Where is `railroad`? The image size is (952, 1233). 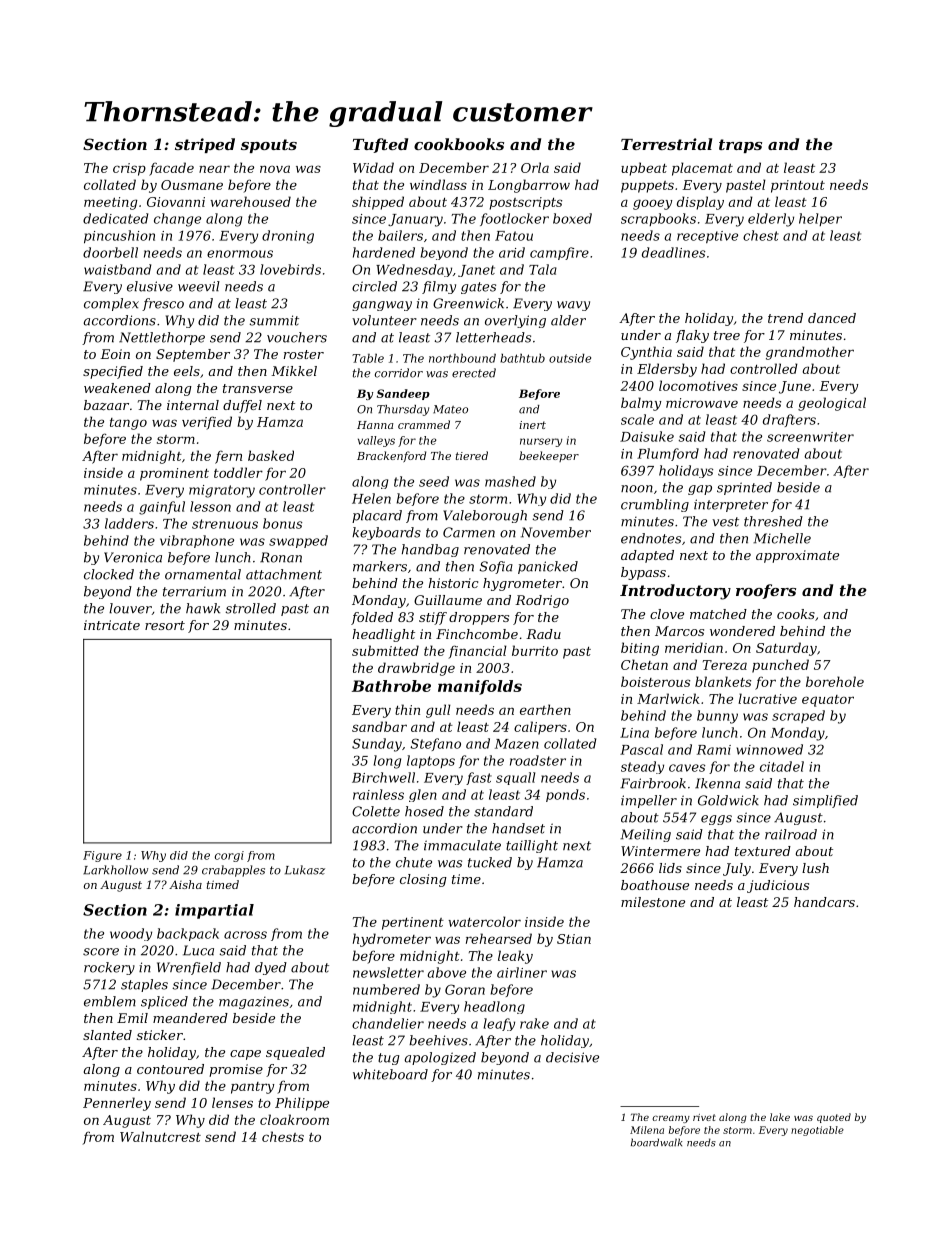 railroad is located at coordinates (791, 834).
